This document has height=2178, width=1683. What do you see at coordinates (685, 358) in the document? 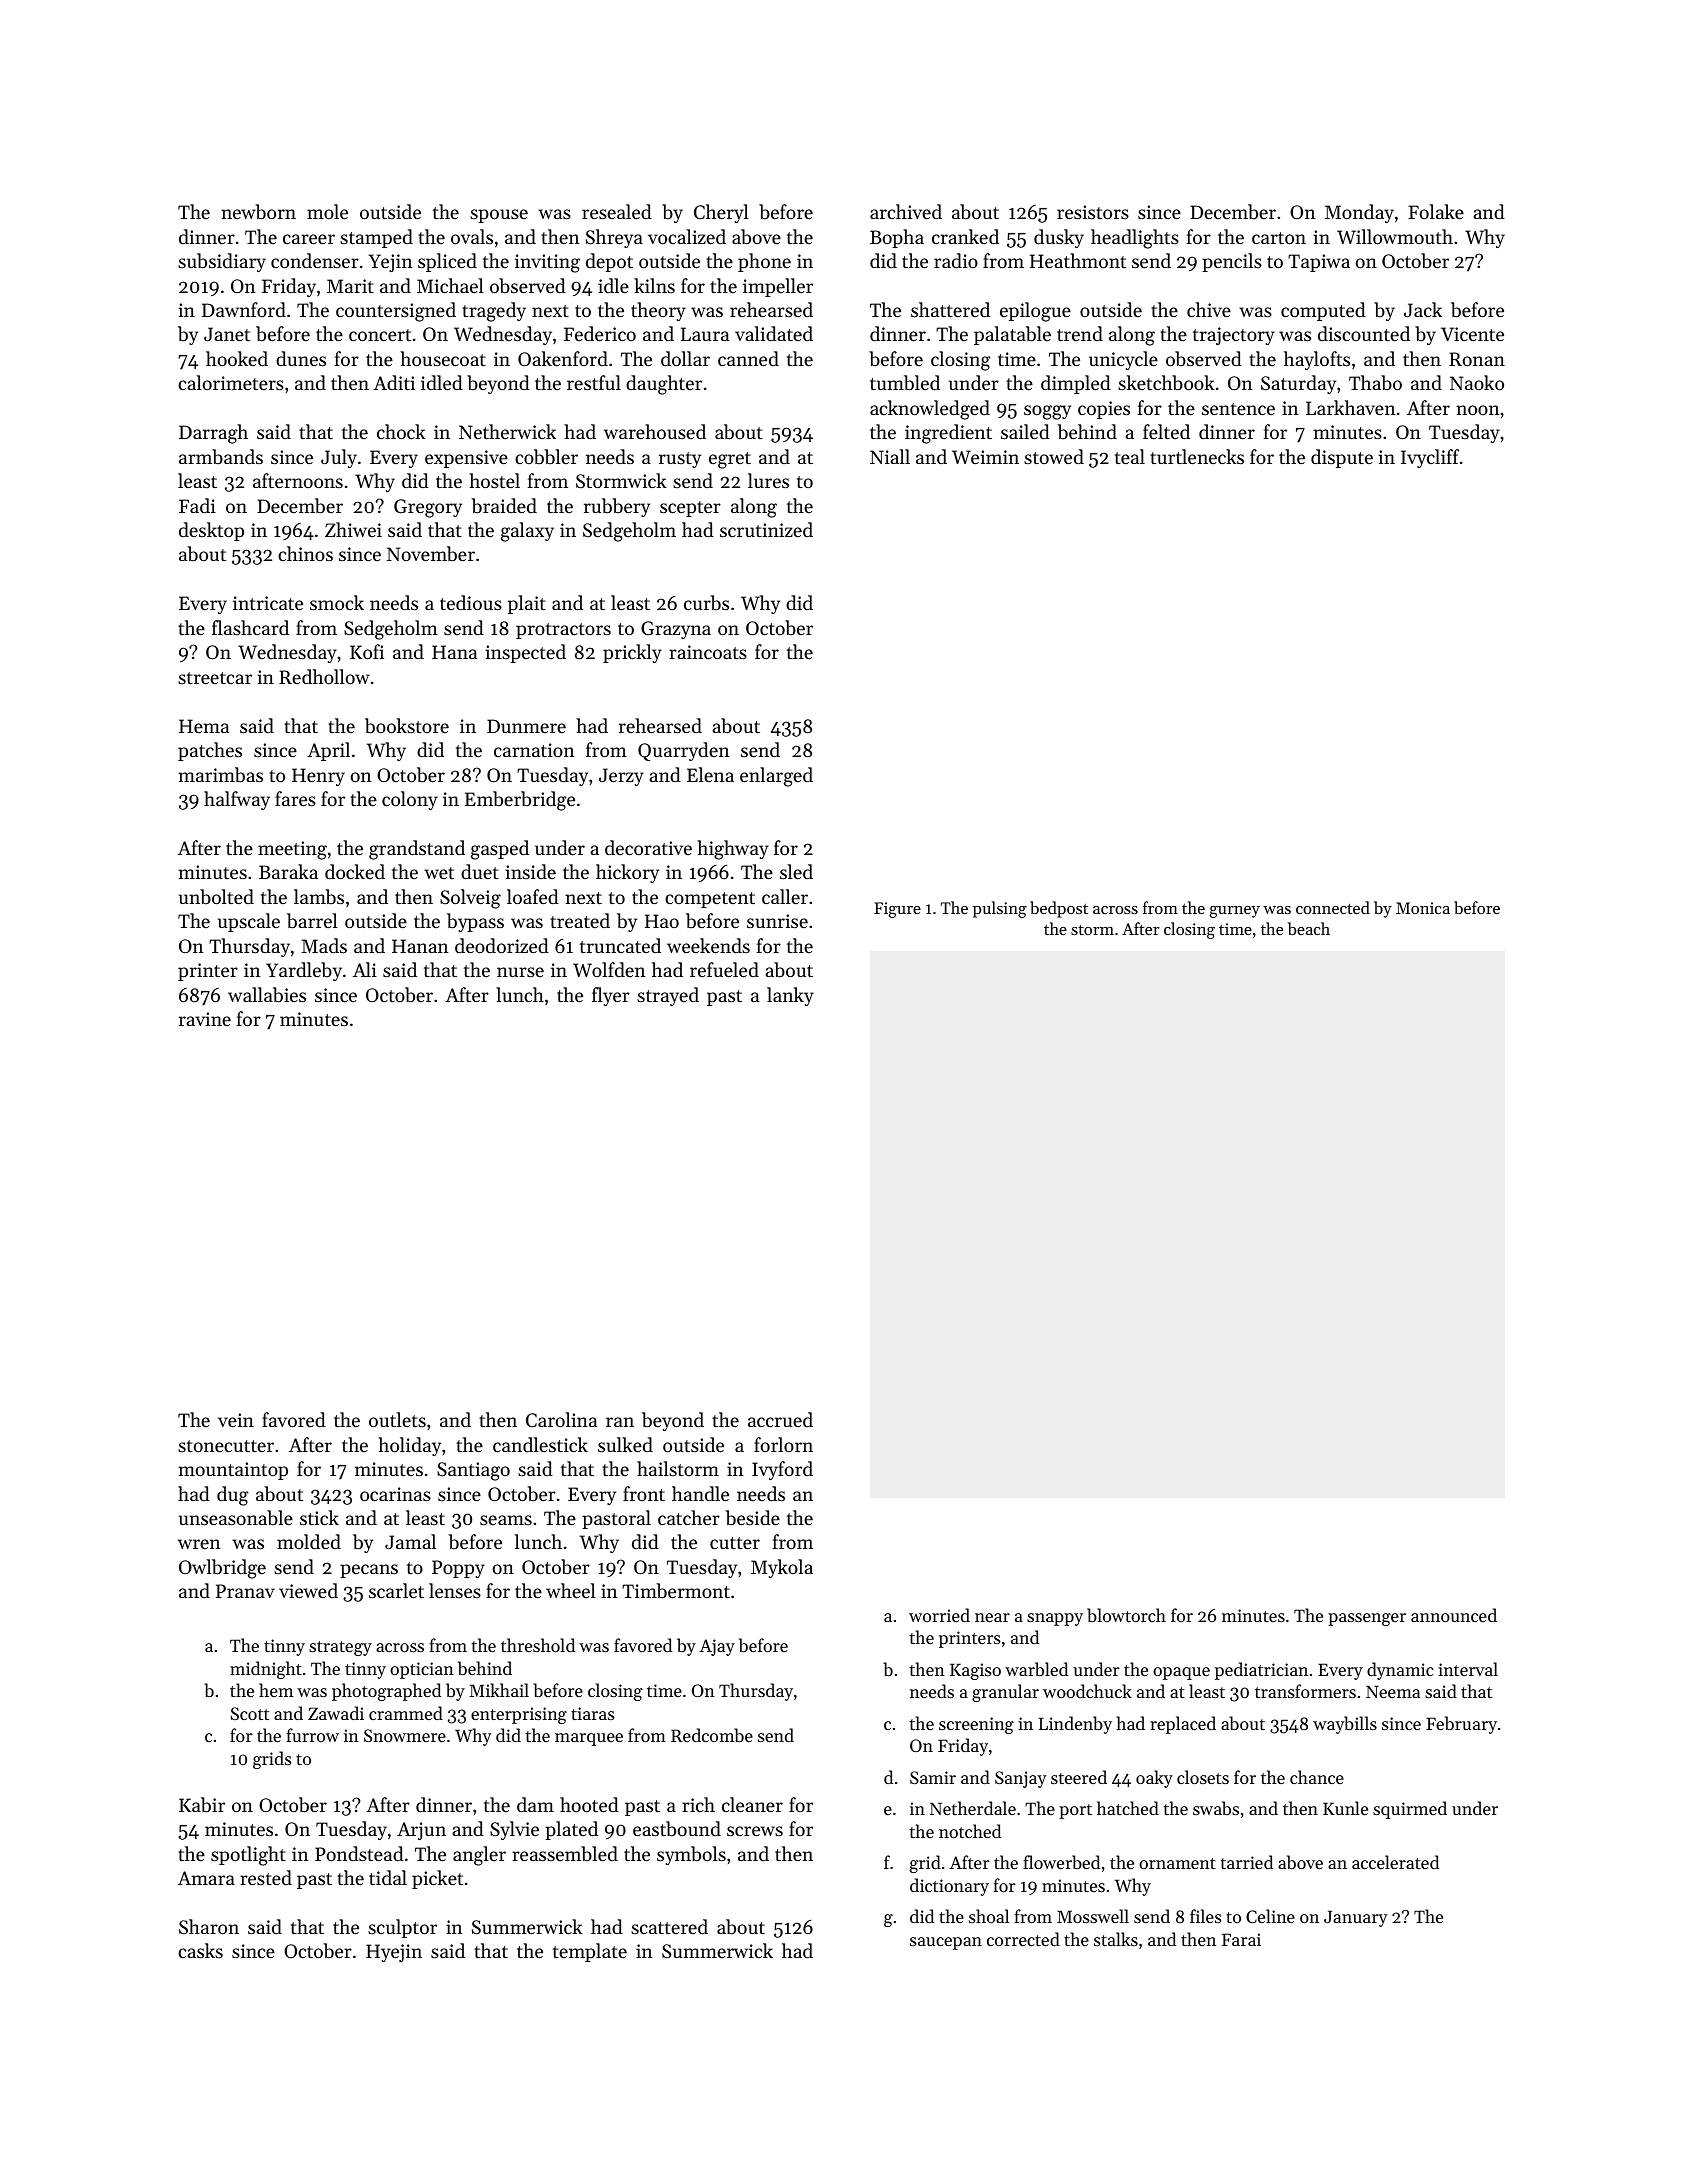
I see `dollar` at bounding box center [685, 358].
